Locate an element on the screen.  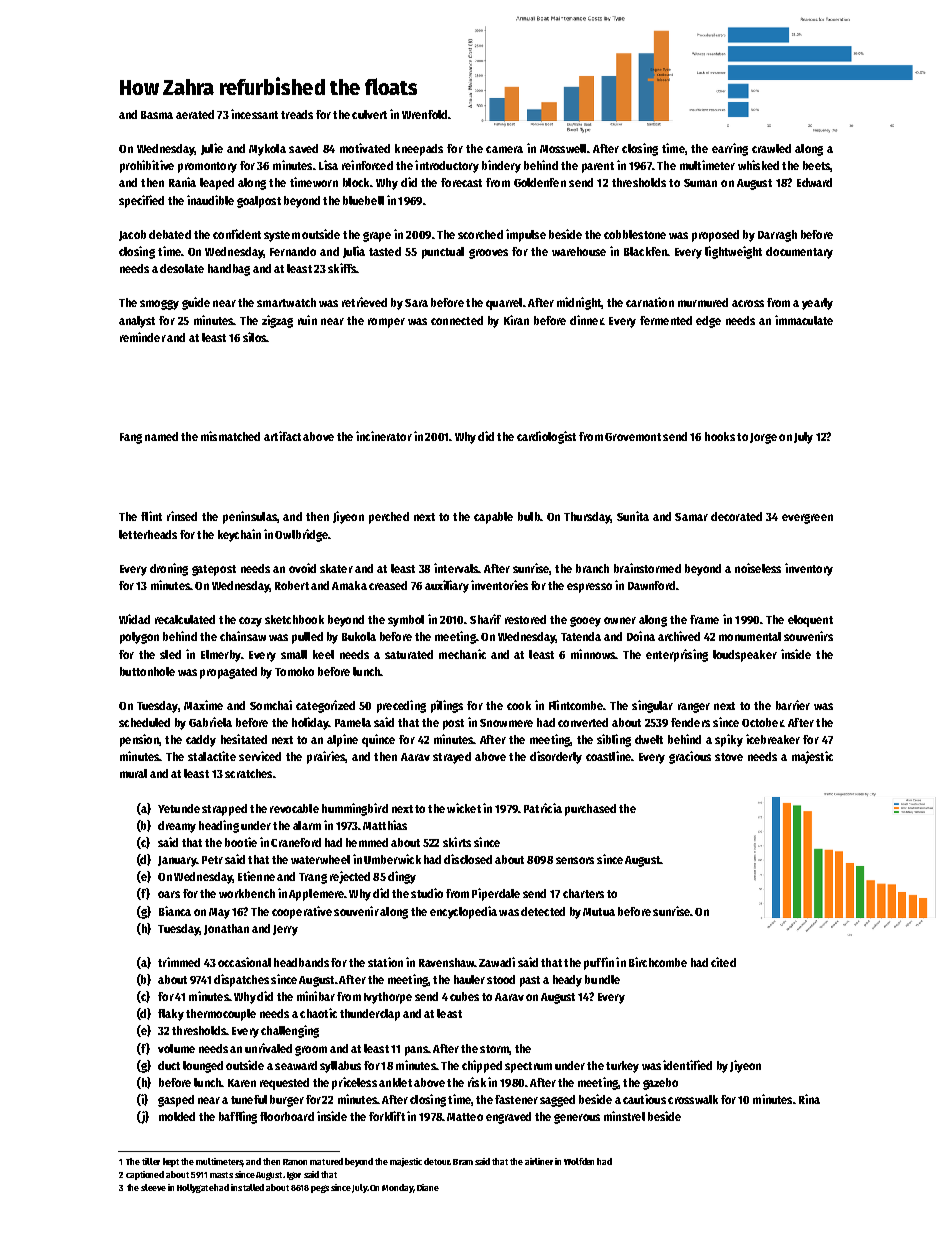
bulb is located at coordinates (529, 516).
